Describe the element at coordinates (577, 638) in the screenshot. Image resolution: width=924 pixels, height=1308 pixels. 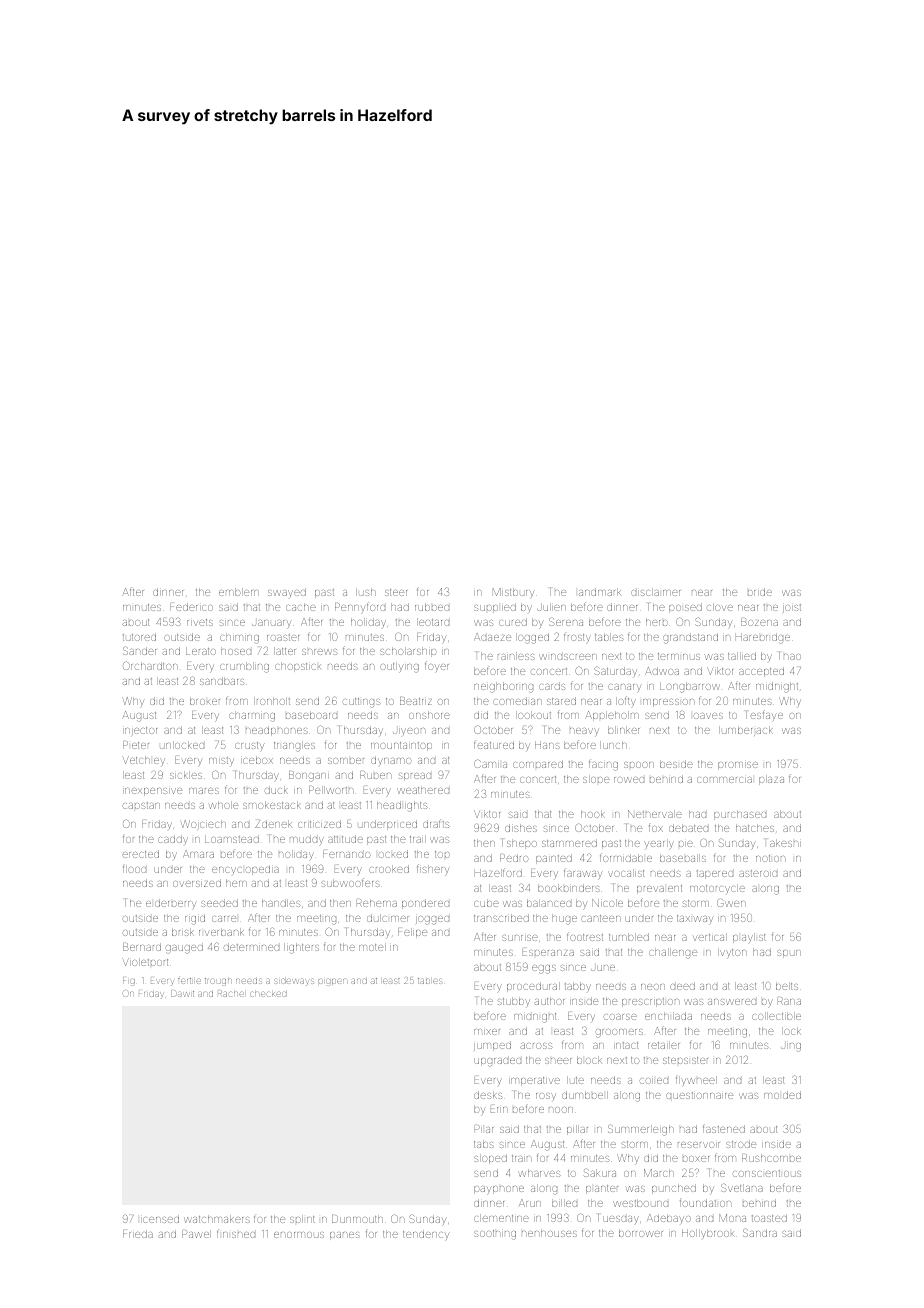
I see `frosty` at that location.
